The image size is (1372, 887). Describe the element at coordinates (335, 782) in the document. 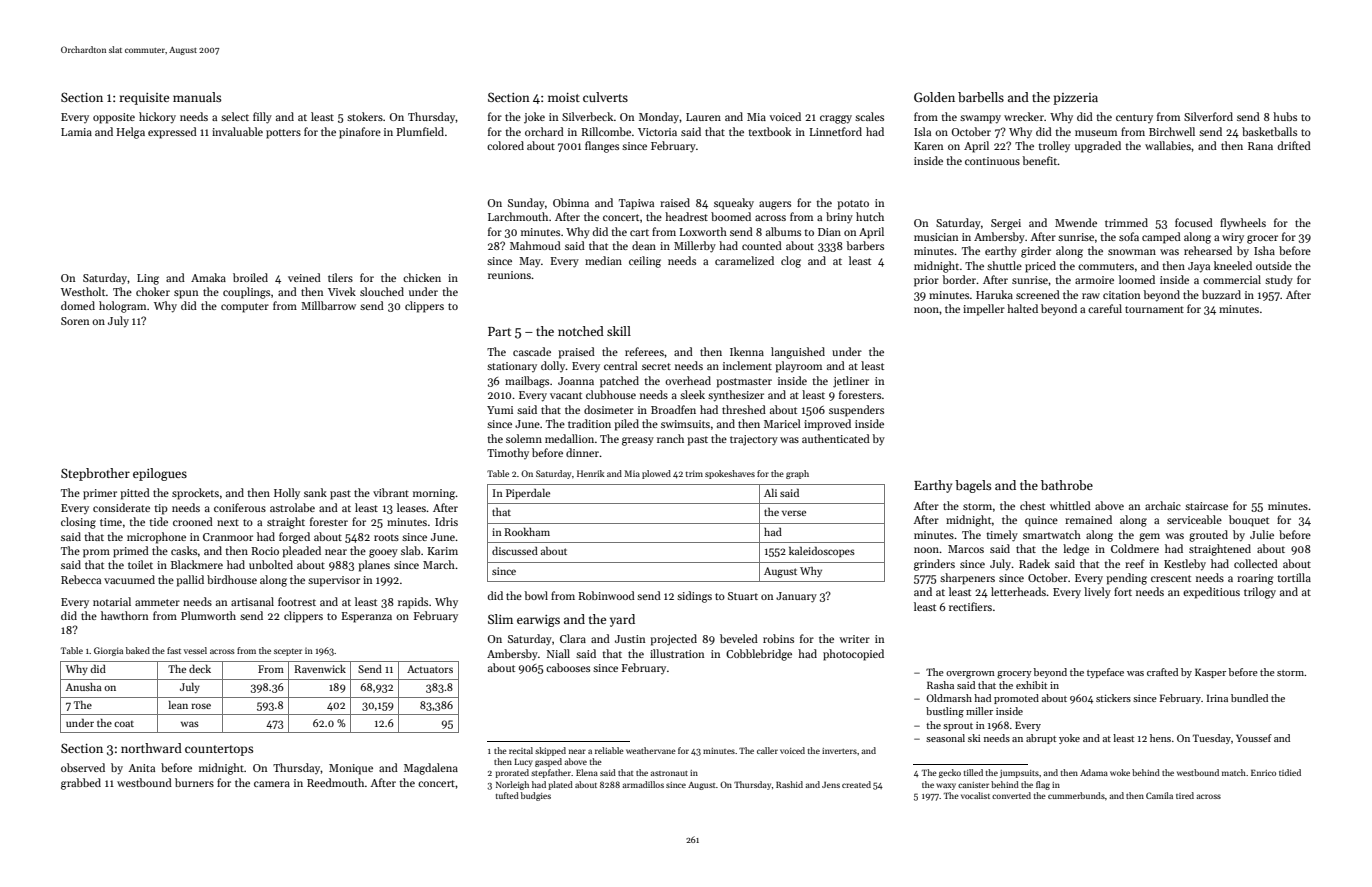

I see `Reedmouth` at that location.
